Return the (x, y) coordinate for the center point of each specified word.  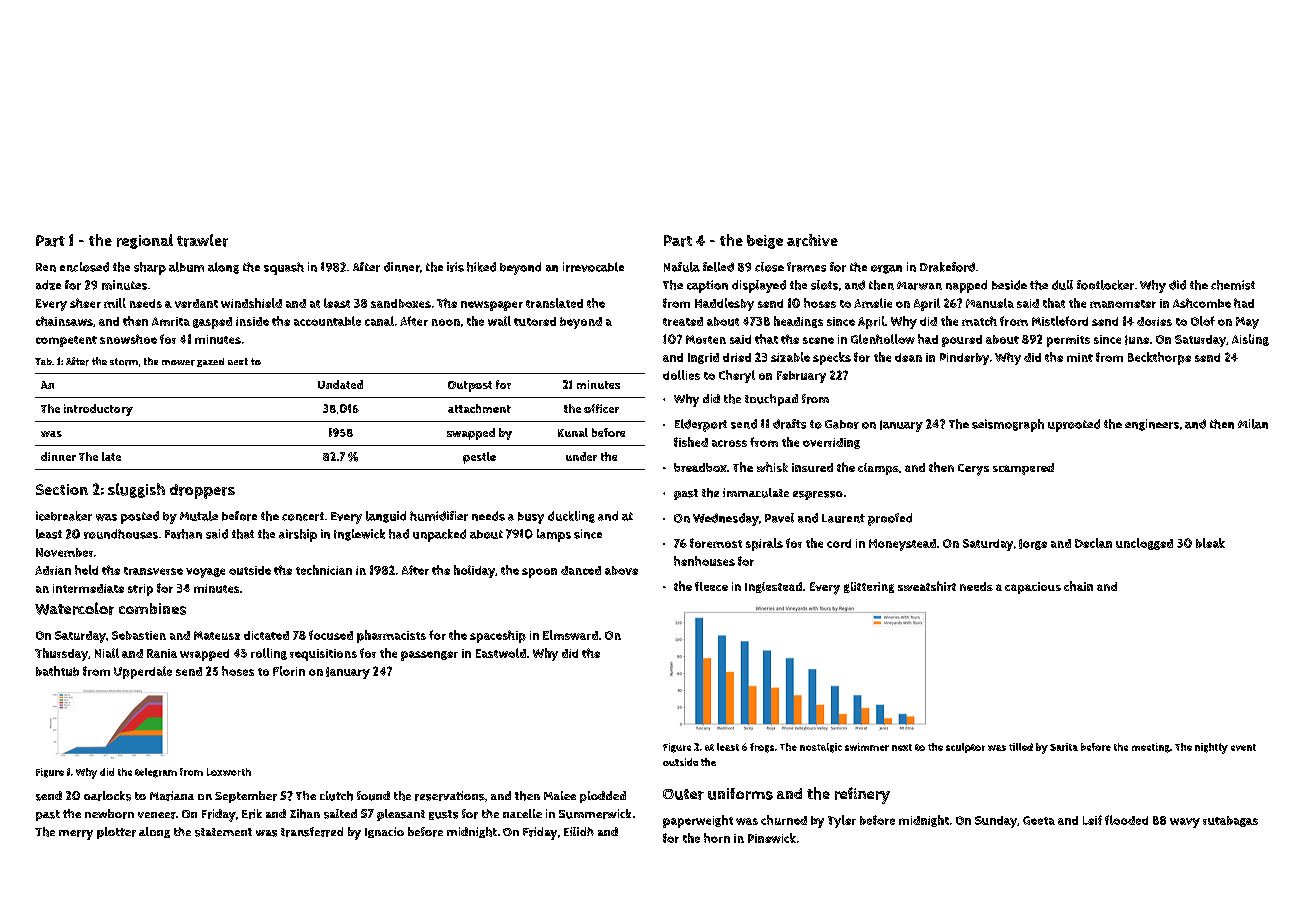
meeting (1151, 748)
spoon (539, 573)
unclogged (1144, 544)
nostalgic (821, 748)
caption (707, 286)
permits (1068, 341)
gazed (210, 362)
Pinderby (964, 359)
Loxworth (229, 772)
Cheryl (737, 376)
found (373, 796)
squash (284, 268)
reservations (450, 796)
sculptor (965, 748)
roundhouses (121, 534)
